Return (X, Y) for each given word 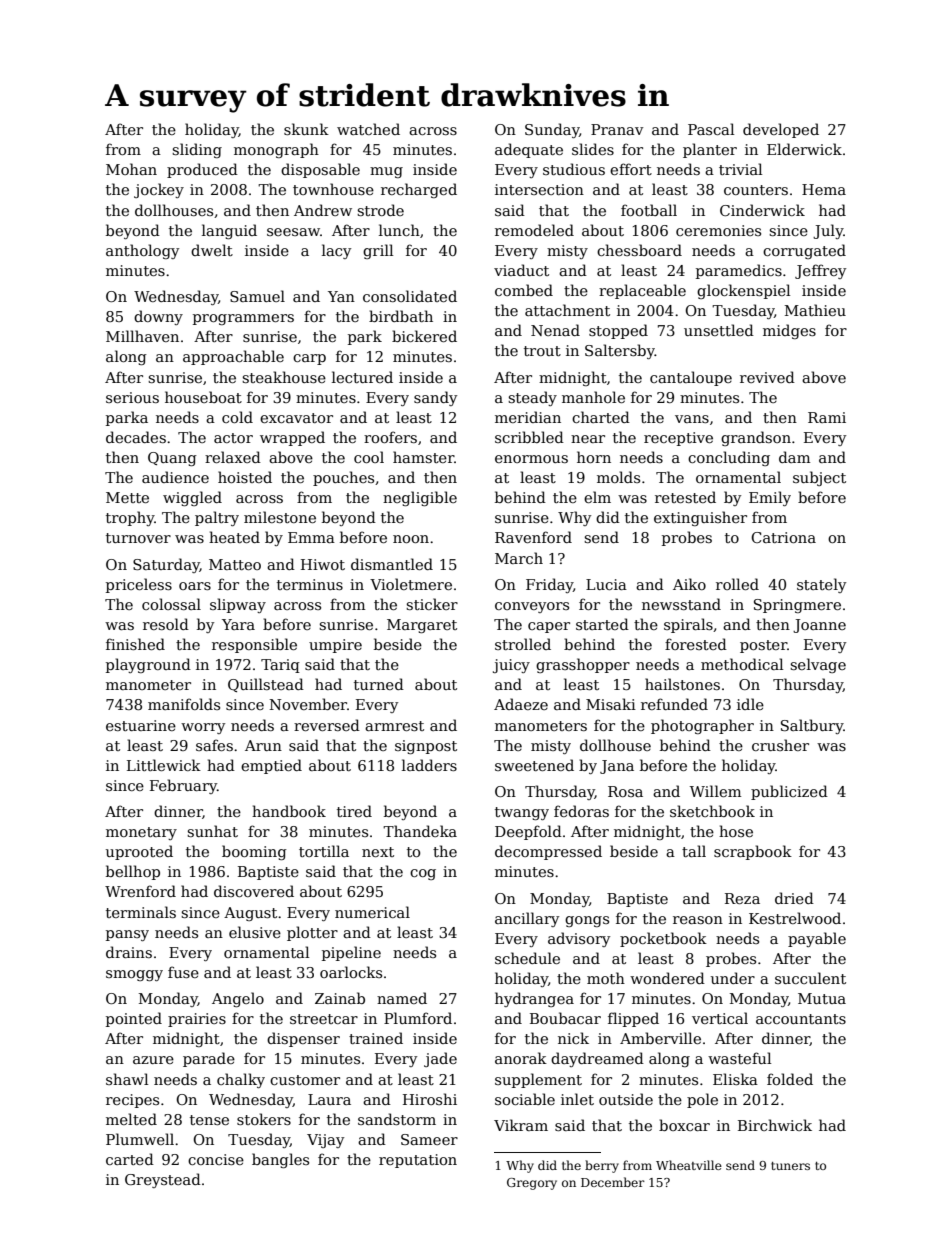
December (613, 1182)
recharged (419, 190)
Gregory (532, 1184)
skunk (306, 129)
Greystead (163, 1180)
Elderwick (804, 149)
